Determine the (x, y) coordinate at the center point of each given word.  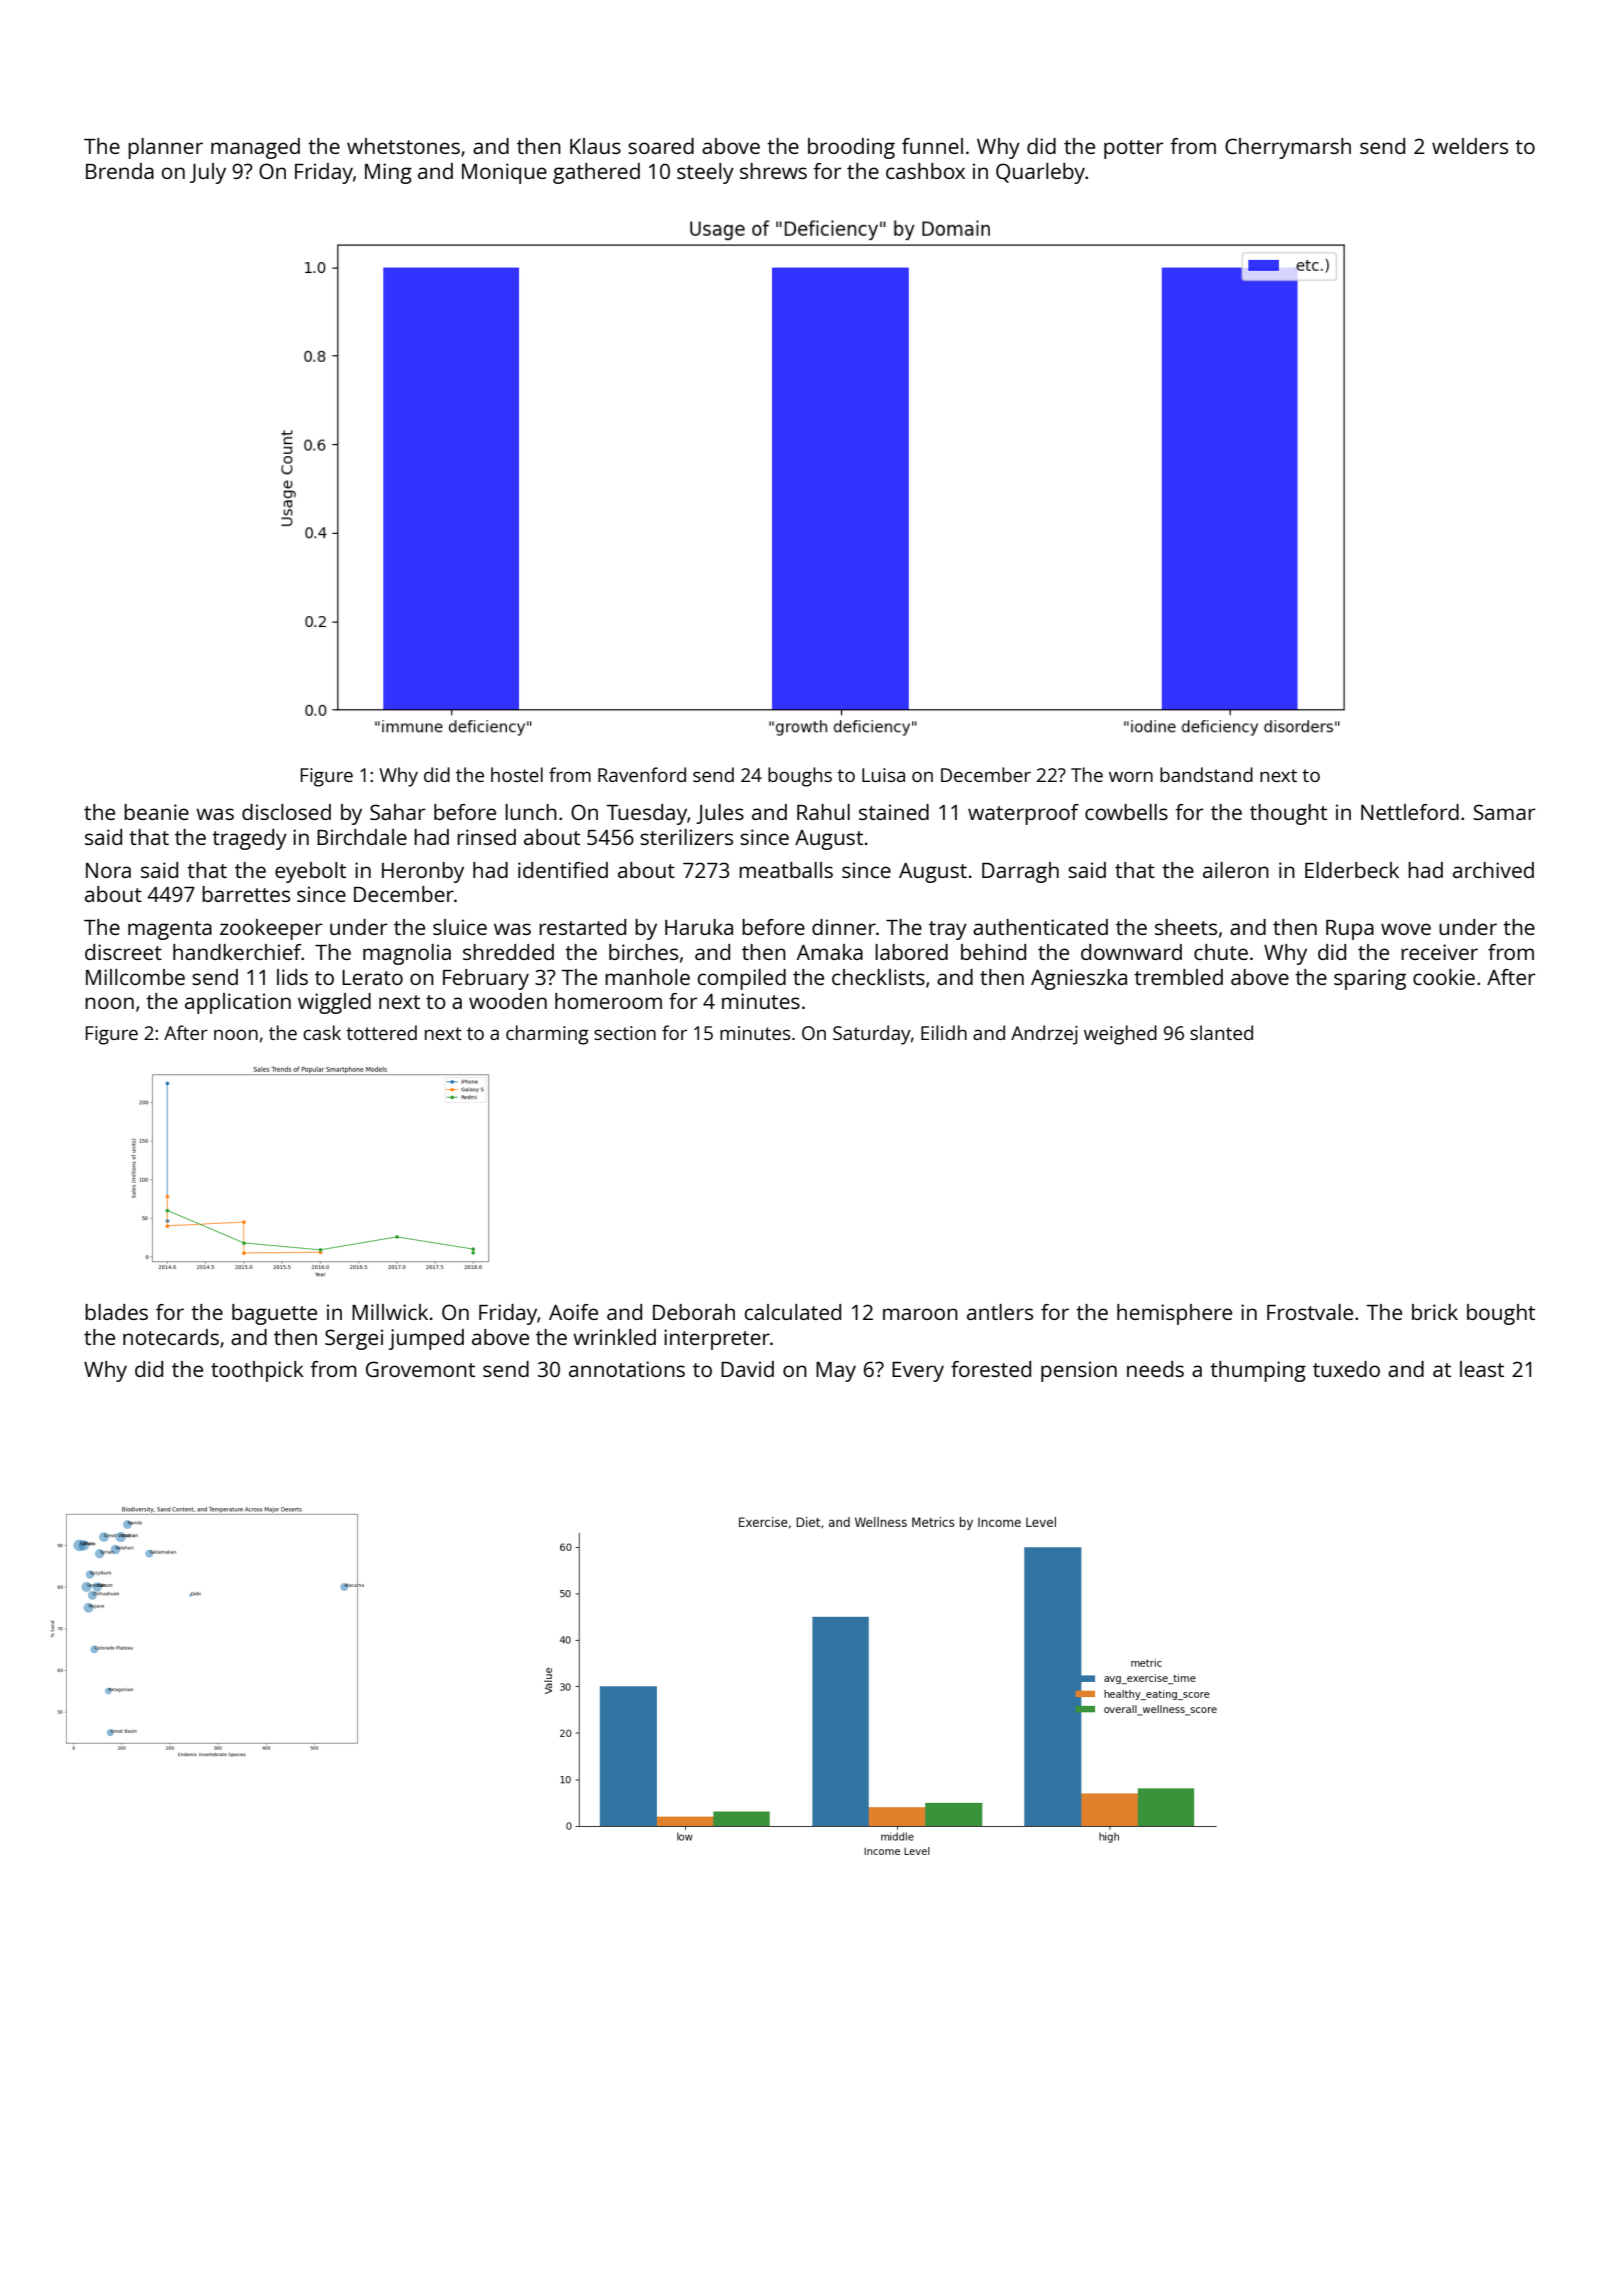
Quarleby (1040, 173)
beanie (156, 812)
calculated (792, 1312)
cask (322, 1032)
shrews (773, 171)
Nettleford (1410, 812)
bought (1501, 1314)
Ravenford (642, 774)
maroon (920, 1314)
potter (1134, 149)
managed (255, 148)
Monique (504, 173)
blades (116, 1312)
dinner (844, 927)
